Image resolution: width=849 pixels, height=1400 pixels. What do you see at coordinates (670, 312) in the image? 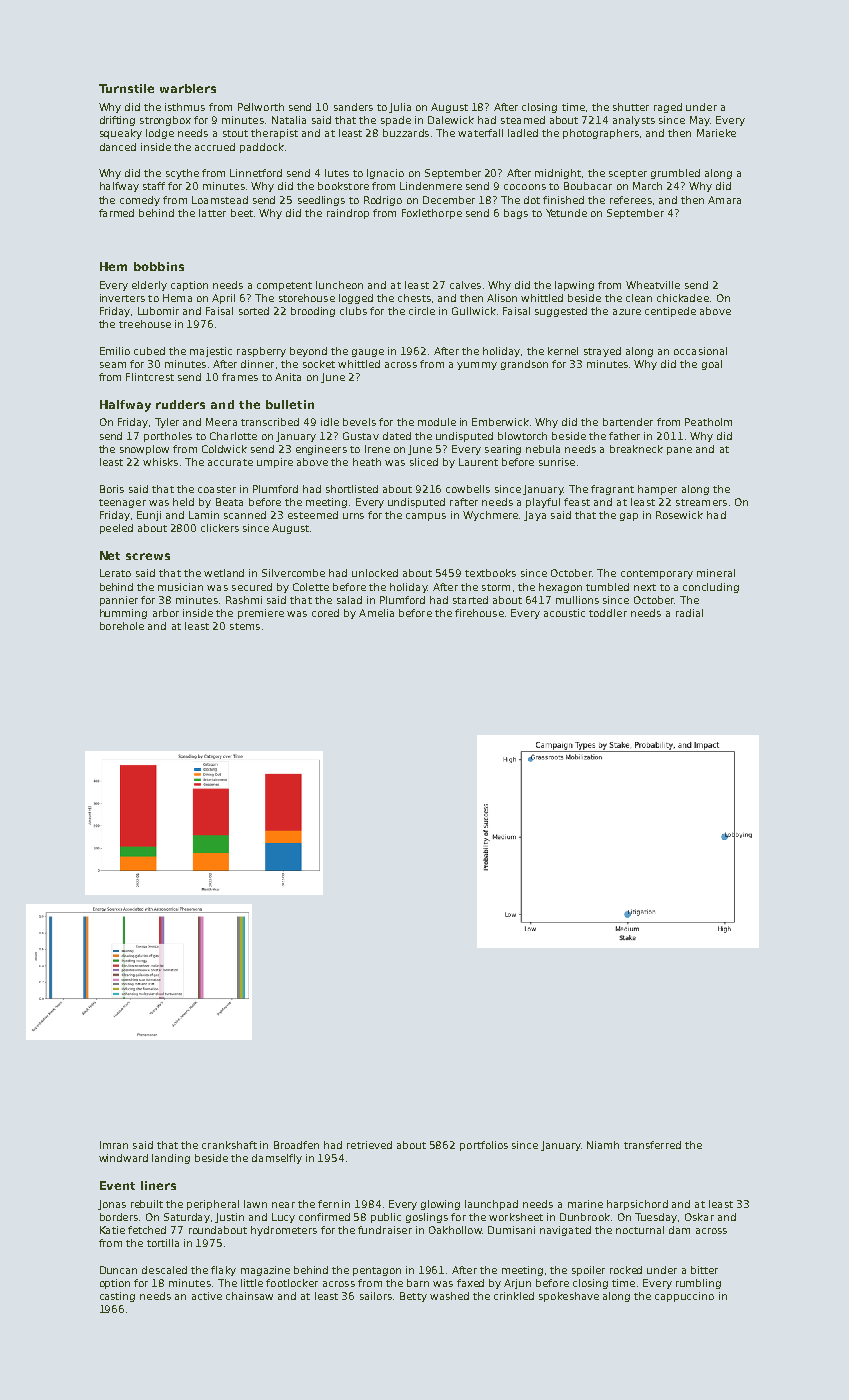
I see `centipede` at bounding box center [670, 312].
